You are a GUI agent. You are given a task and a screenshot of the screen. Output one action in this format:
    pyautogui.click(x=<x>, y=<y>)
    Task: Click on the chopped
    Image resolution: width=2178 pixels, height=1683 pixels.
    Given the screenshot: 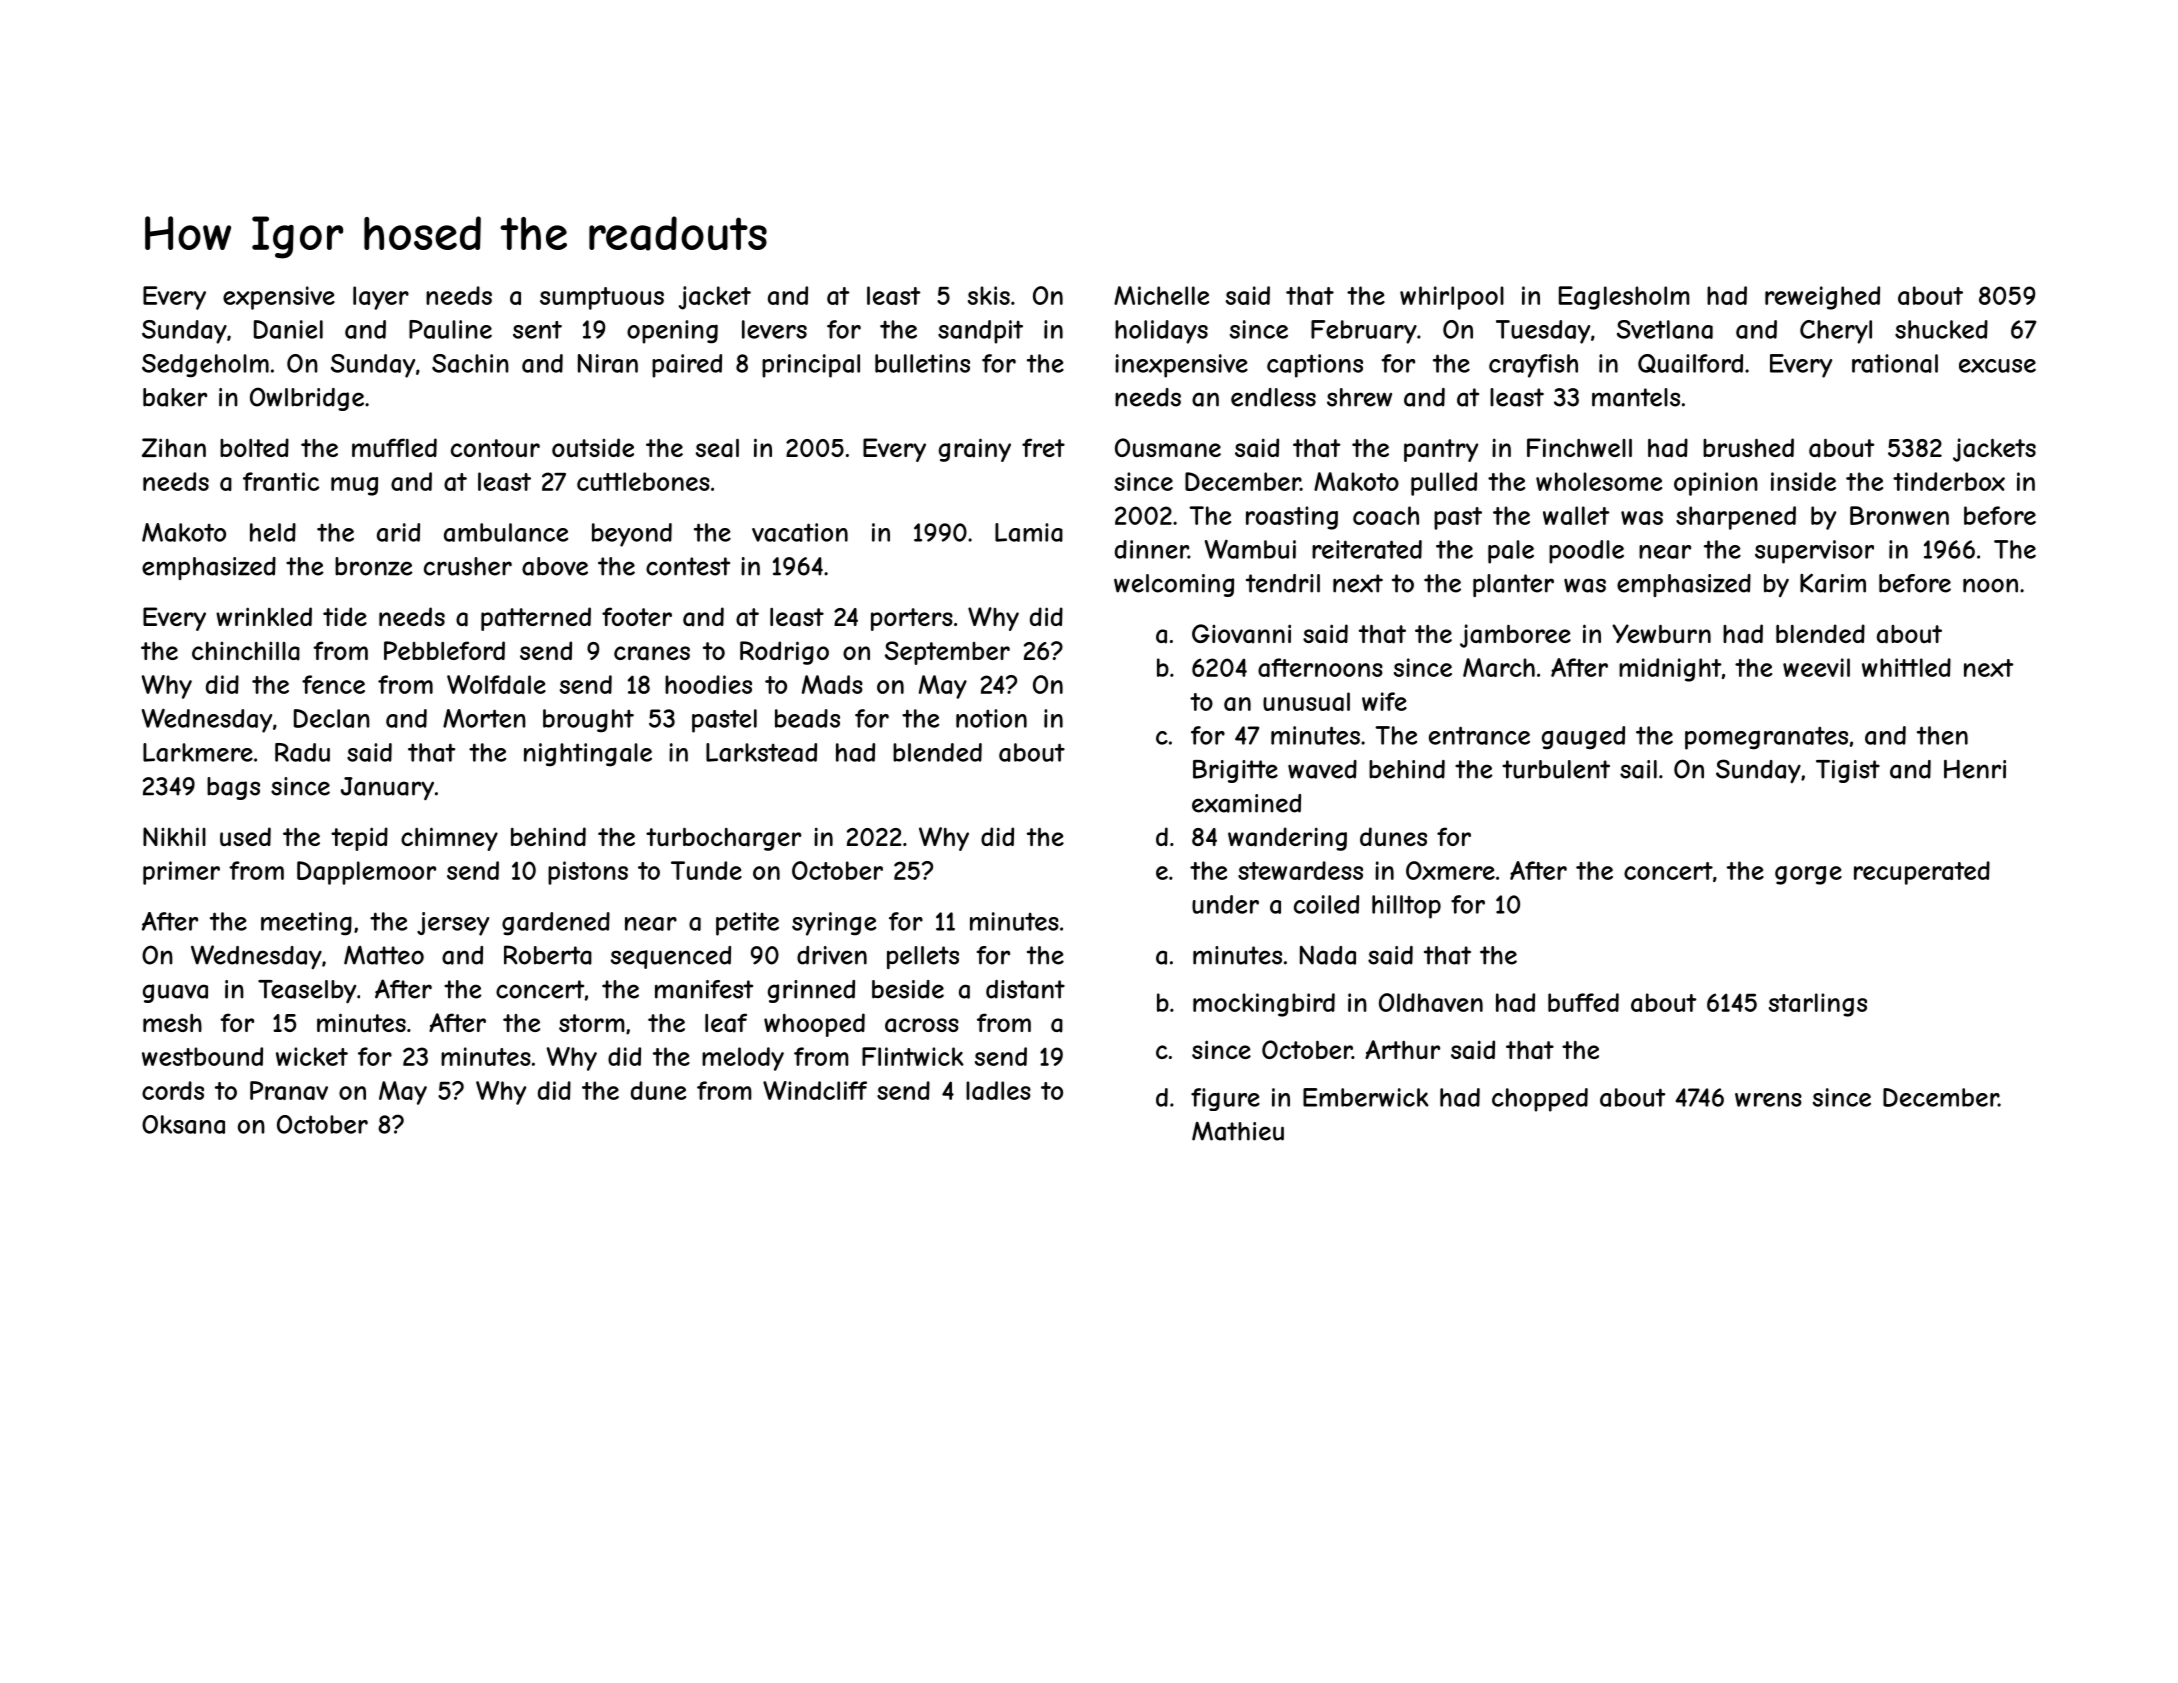 What is the action you would take?
    pyautogui.click(x=1540, y=1100)
